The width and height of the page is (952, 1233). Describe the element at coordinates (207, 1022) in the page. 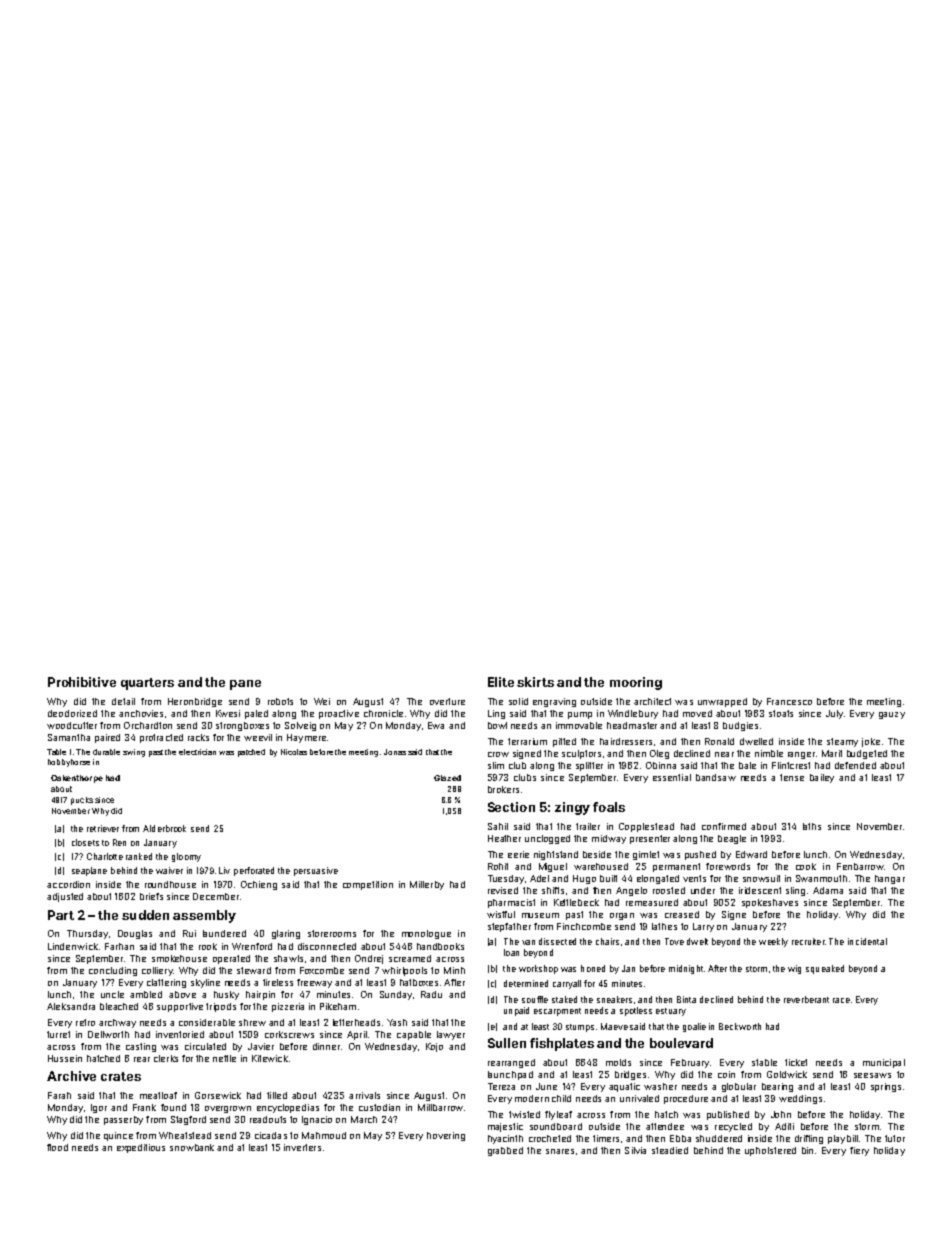

I see `considerable` at that location.
